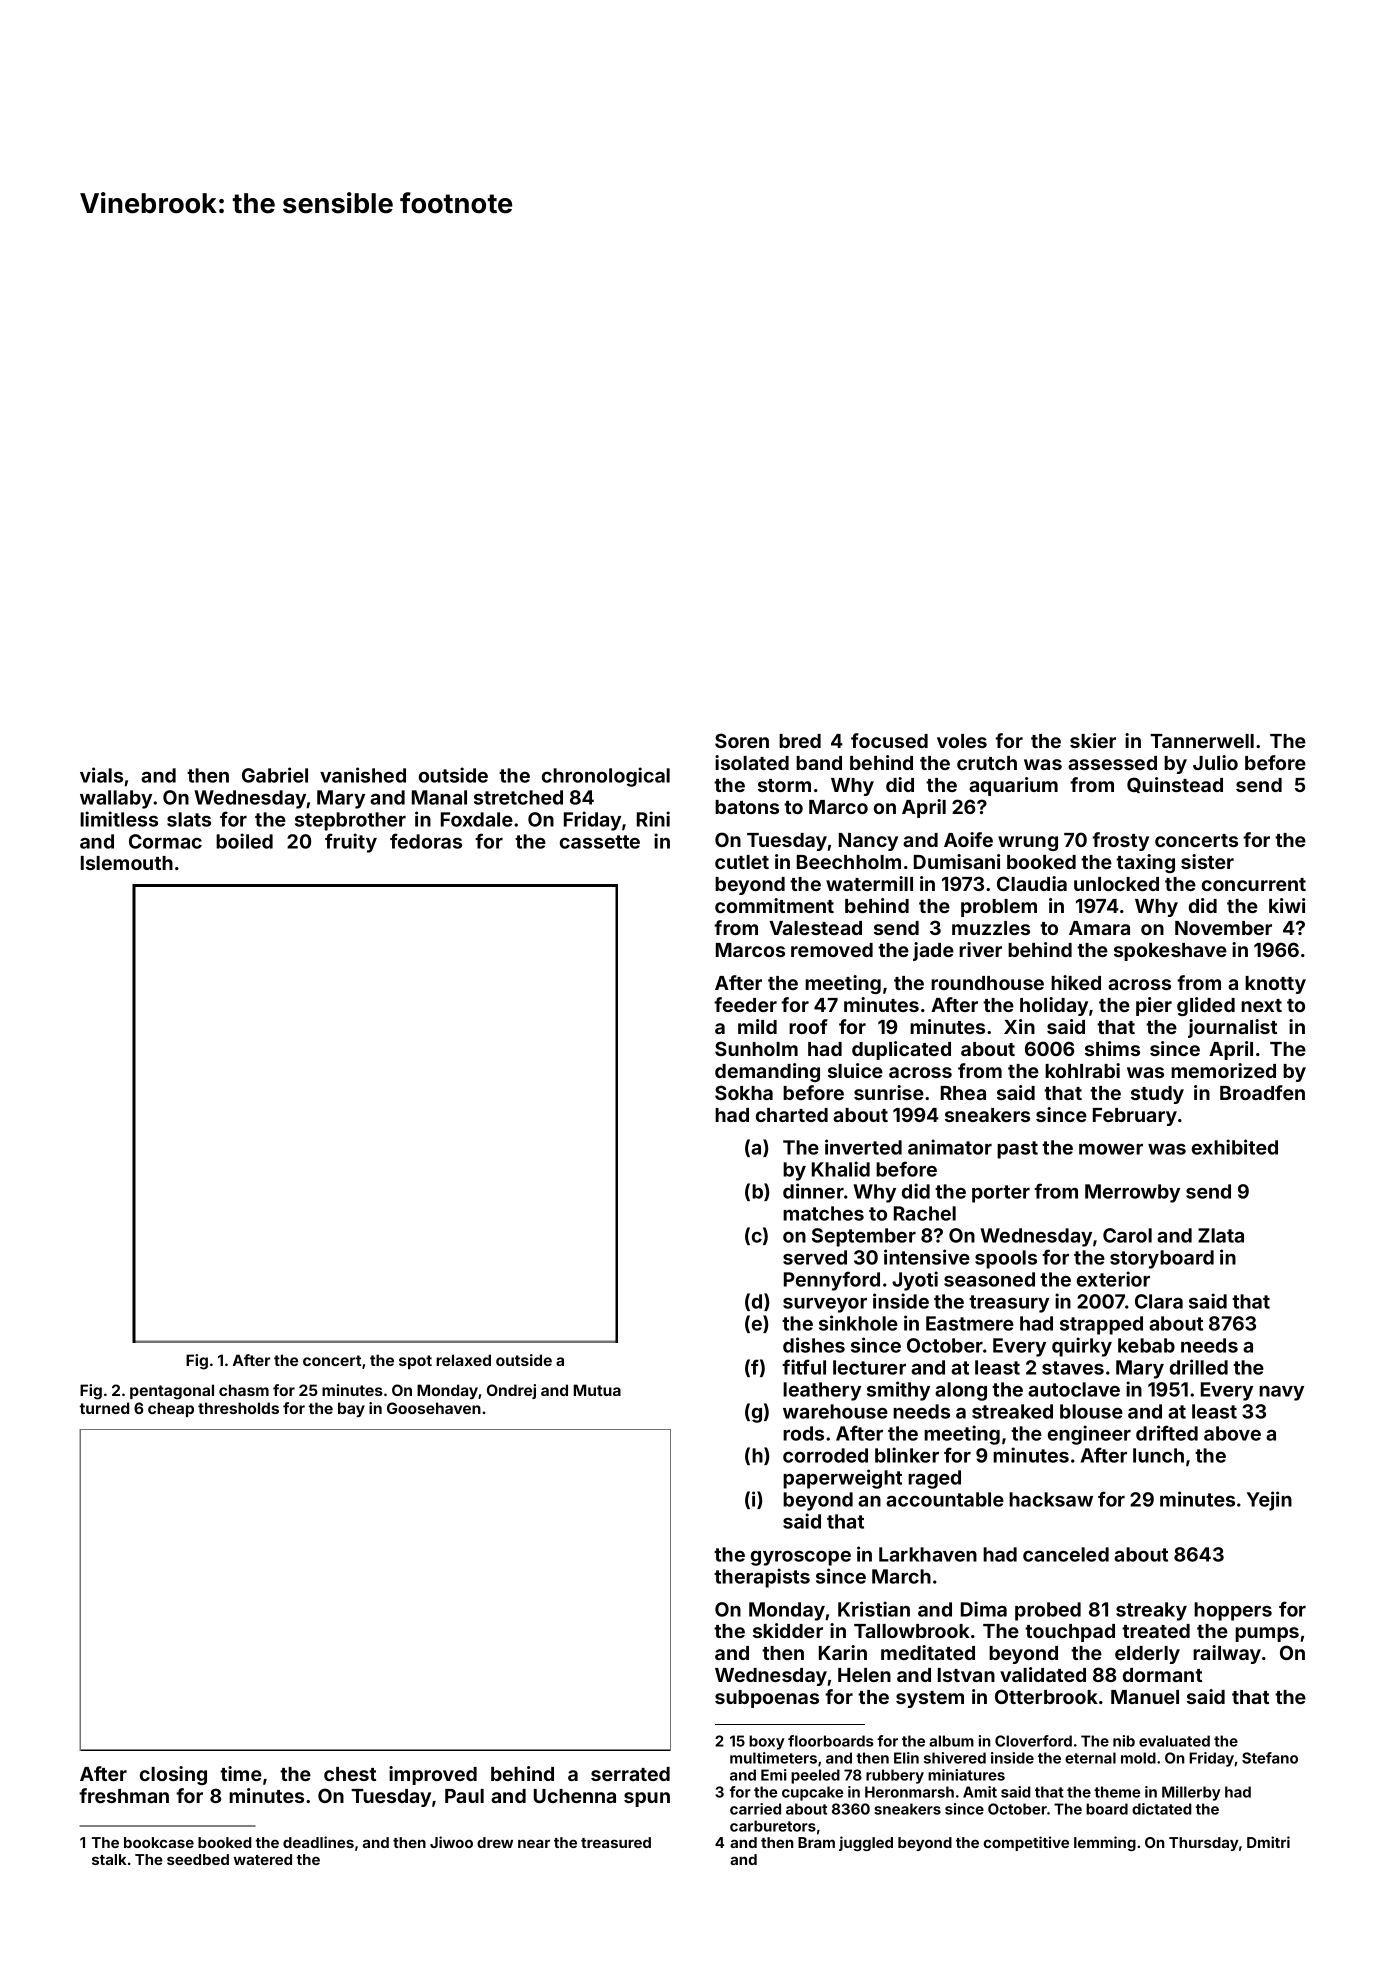  Describe the element at coordinates (101, 775) in the page. I see `vials` at that location.
